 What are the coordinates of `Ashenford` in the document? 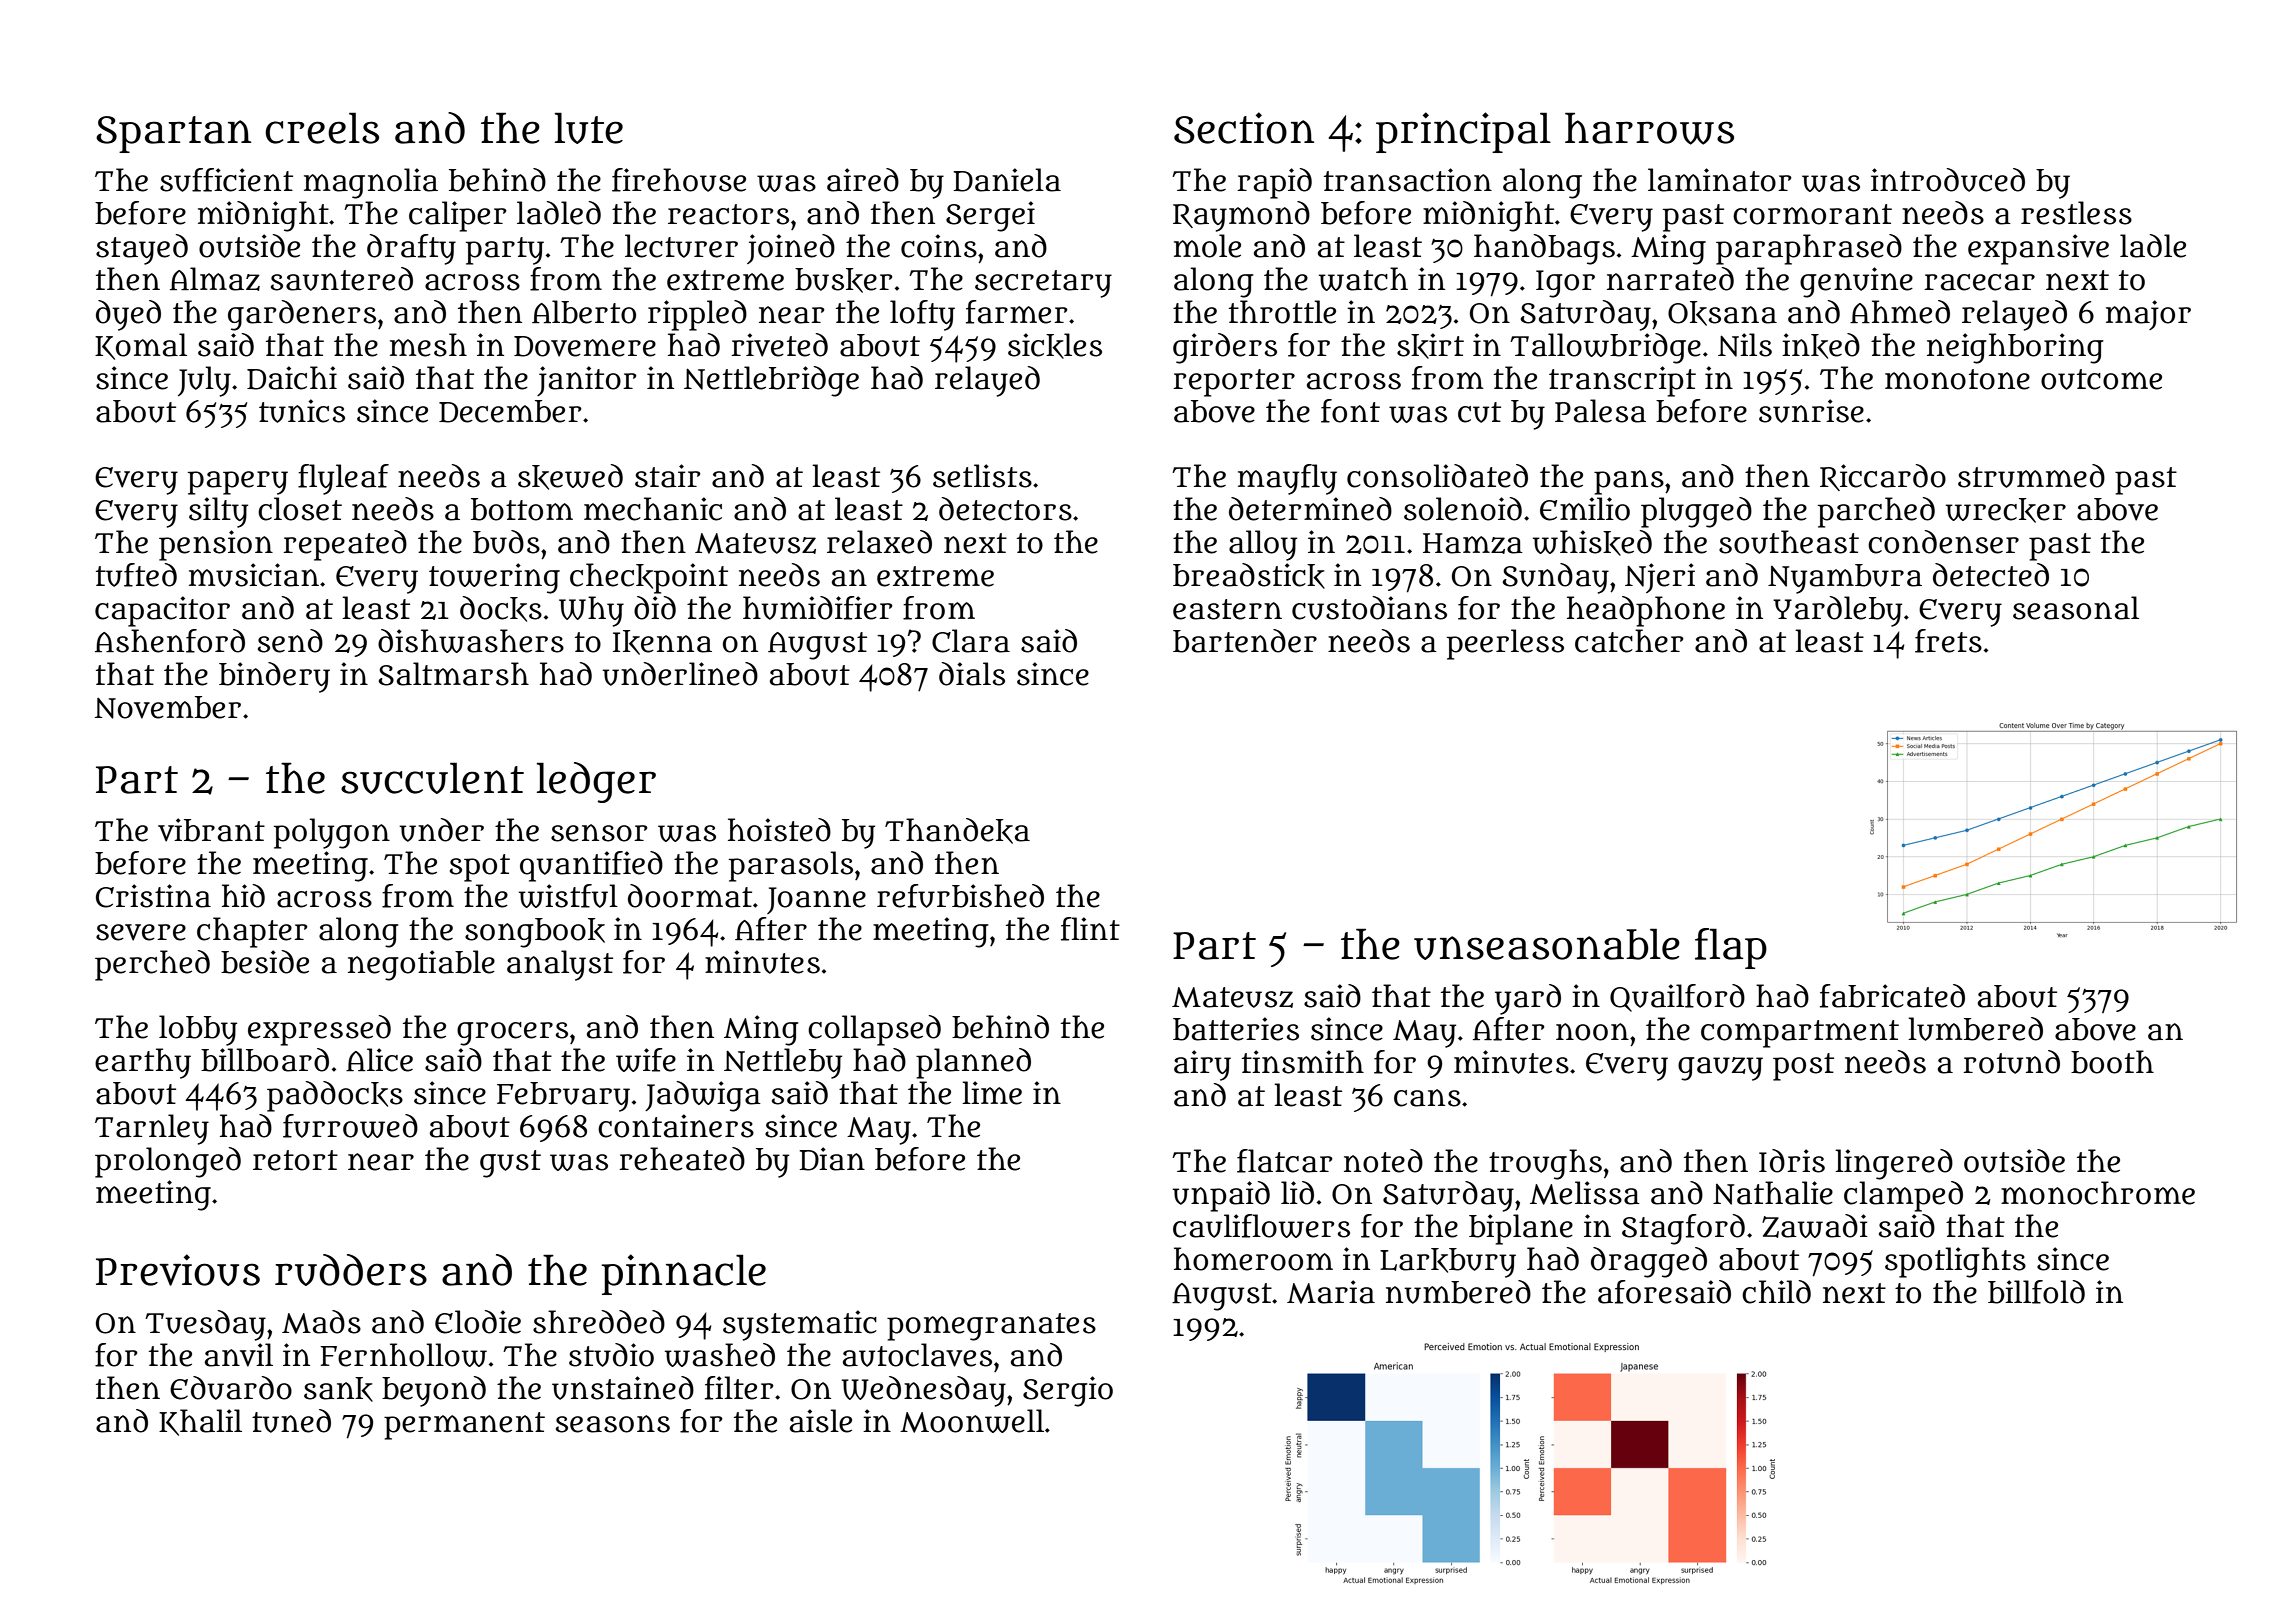 It's located at (170, 641).
